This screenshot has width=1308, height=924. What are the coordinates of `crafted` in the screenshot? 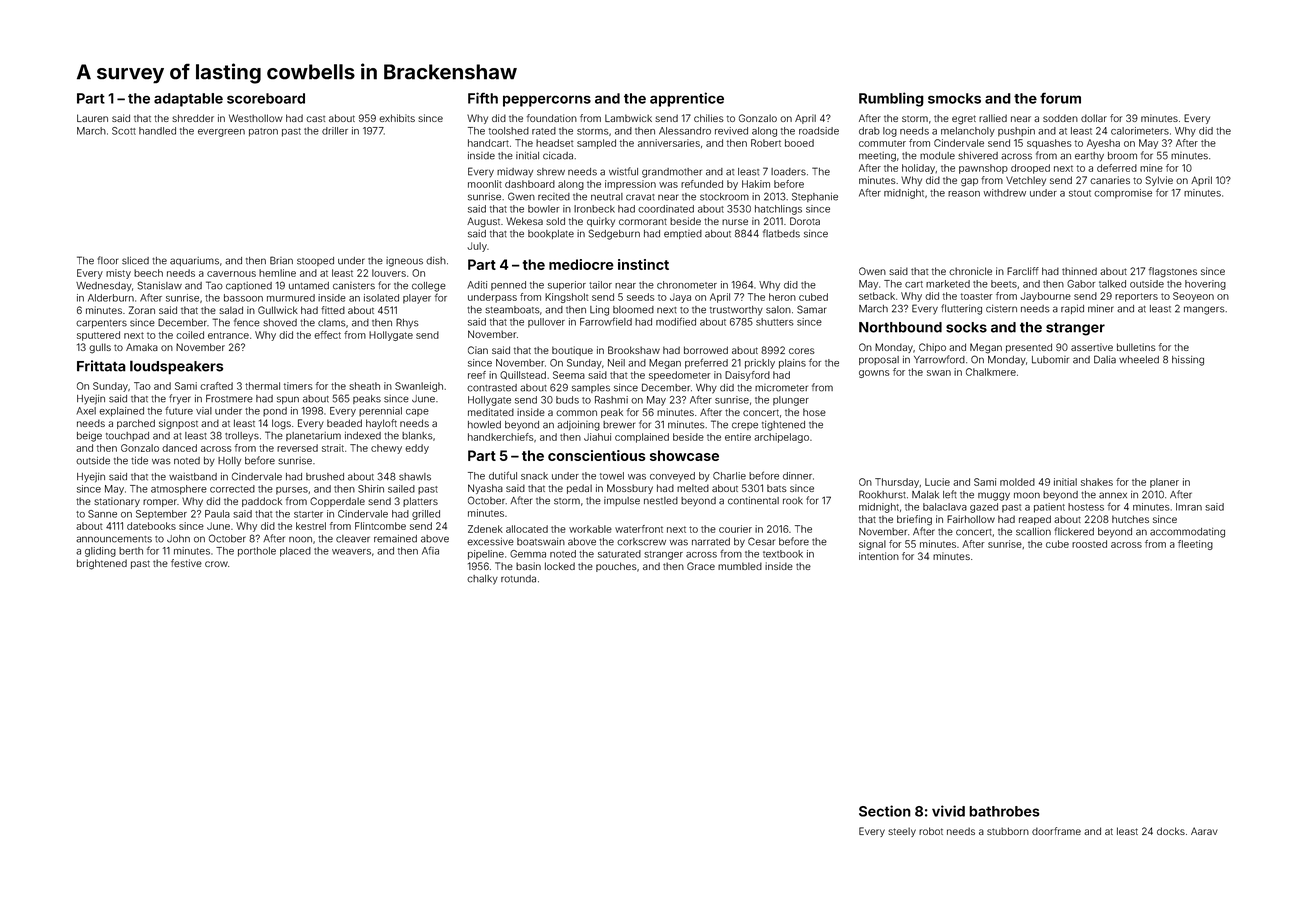 It's located at (216, 386).
